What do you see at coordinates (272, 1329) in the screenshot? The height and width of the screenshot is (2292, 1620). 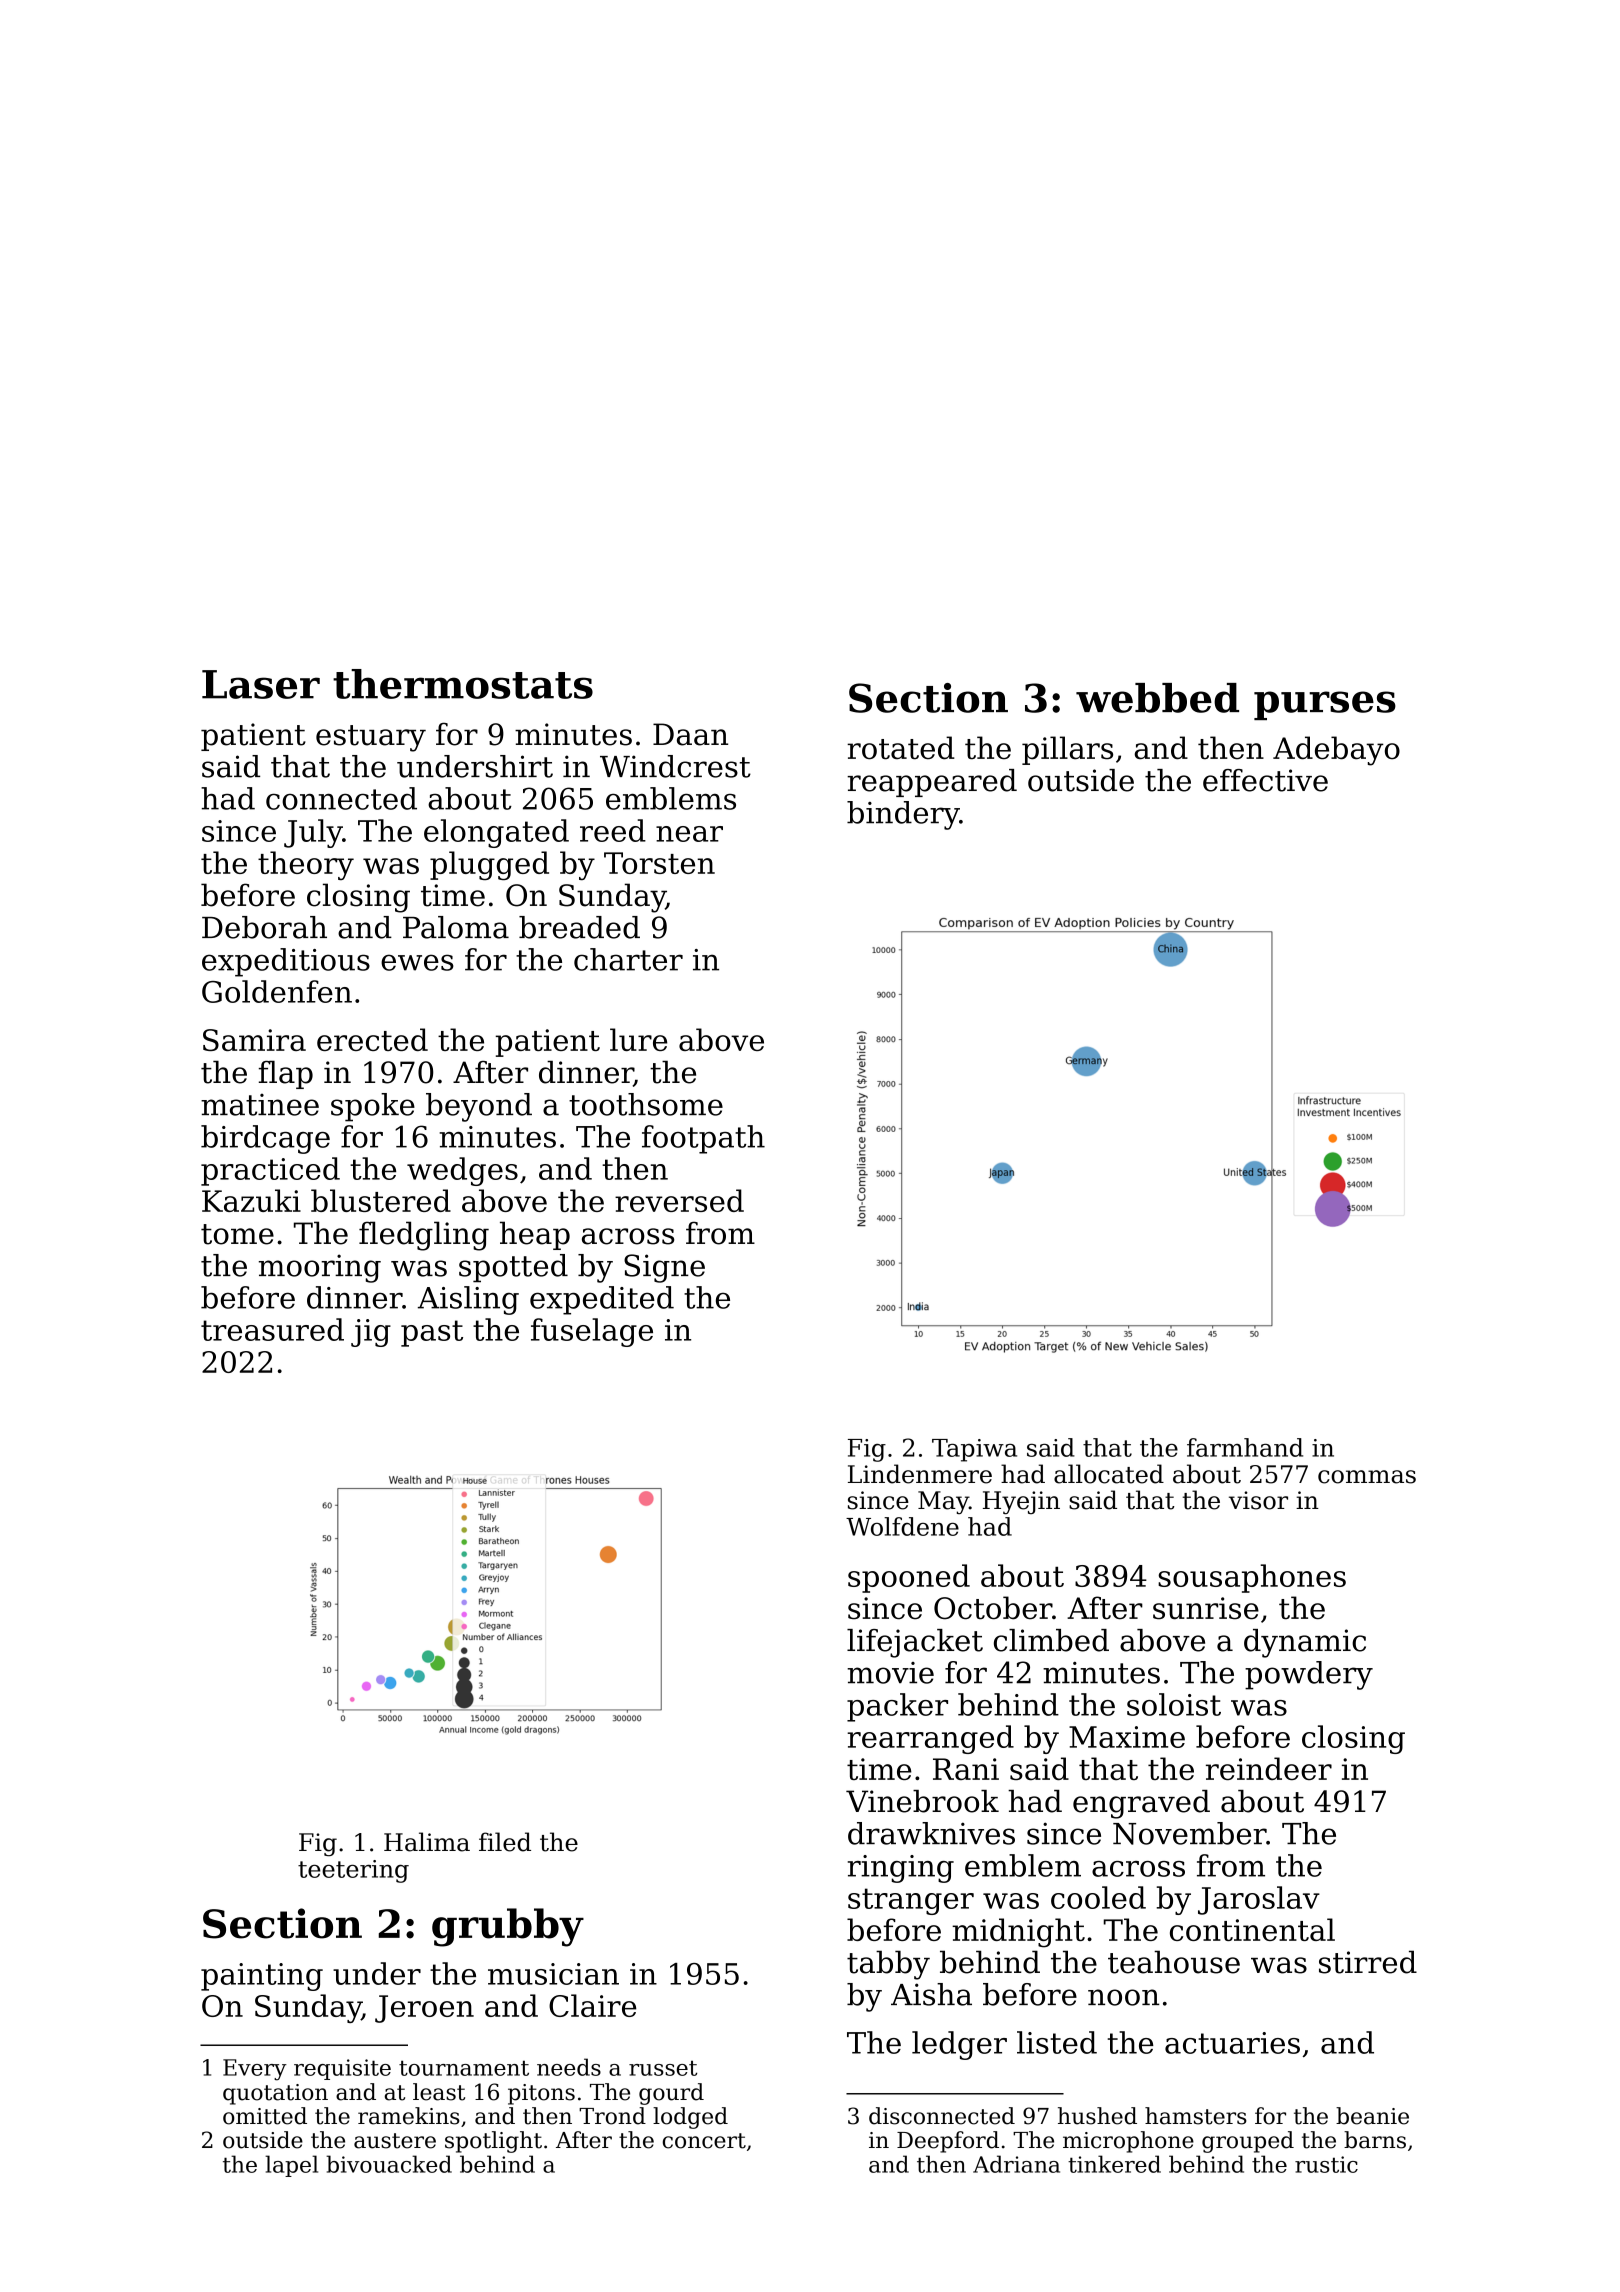 I see `treasured` at bounding box center [272, 1329].
